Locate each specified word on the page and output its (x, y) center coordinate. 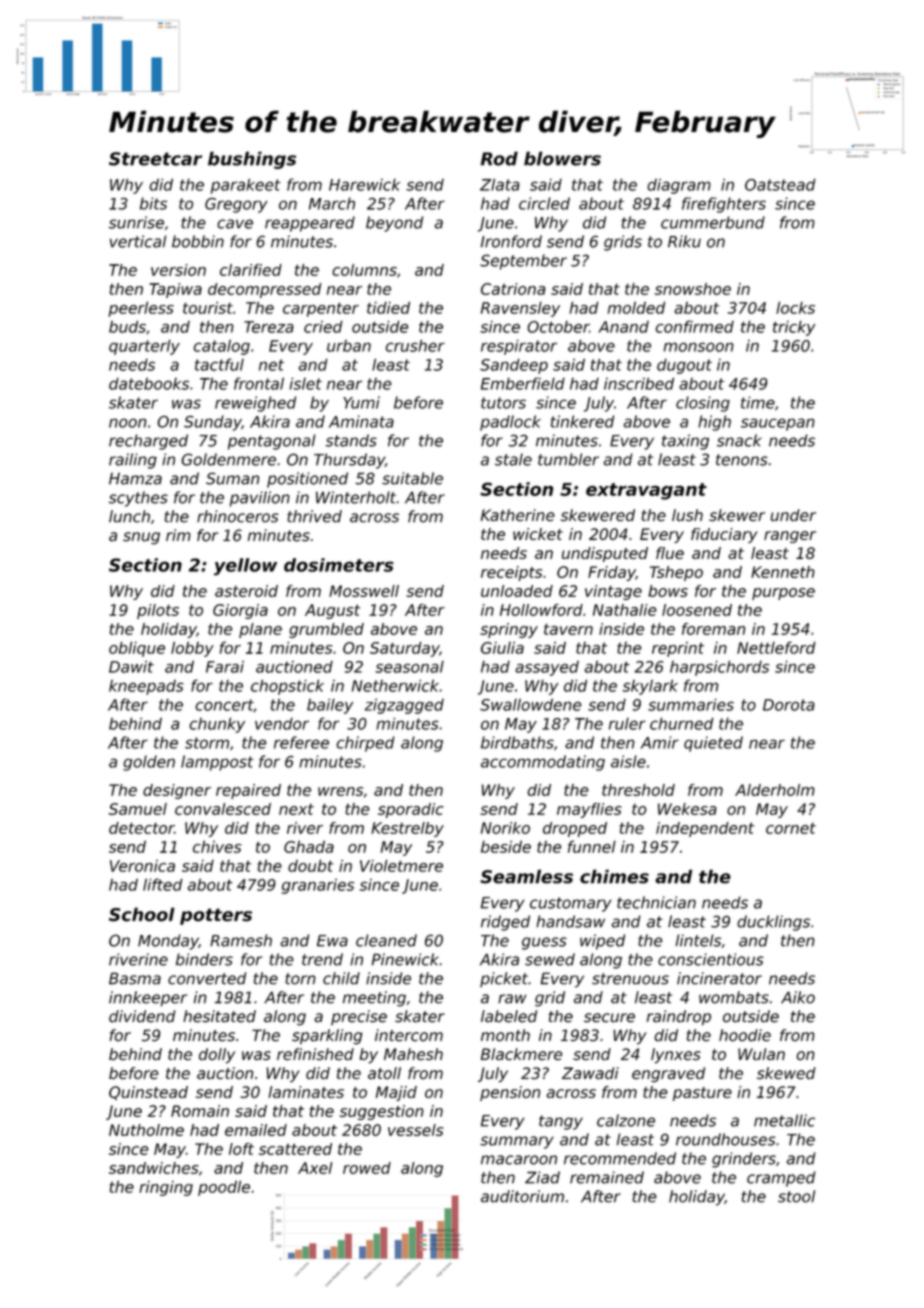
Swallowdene (530, 704)
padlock (510, 423)
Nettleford (776, 647)
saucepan (778, 424)
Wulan (761, 1054)
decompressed (264, 290)
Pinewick (405, 959)
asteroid (246, 591)
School (142, 914)
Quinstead (148, 1093)
